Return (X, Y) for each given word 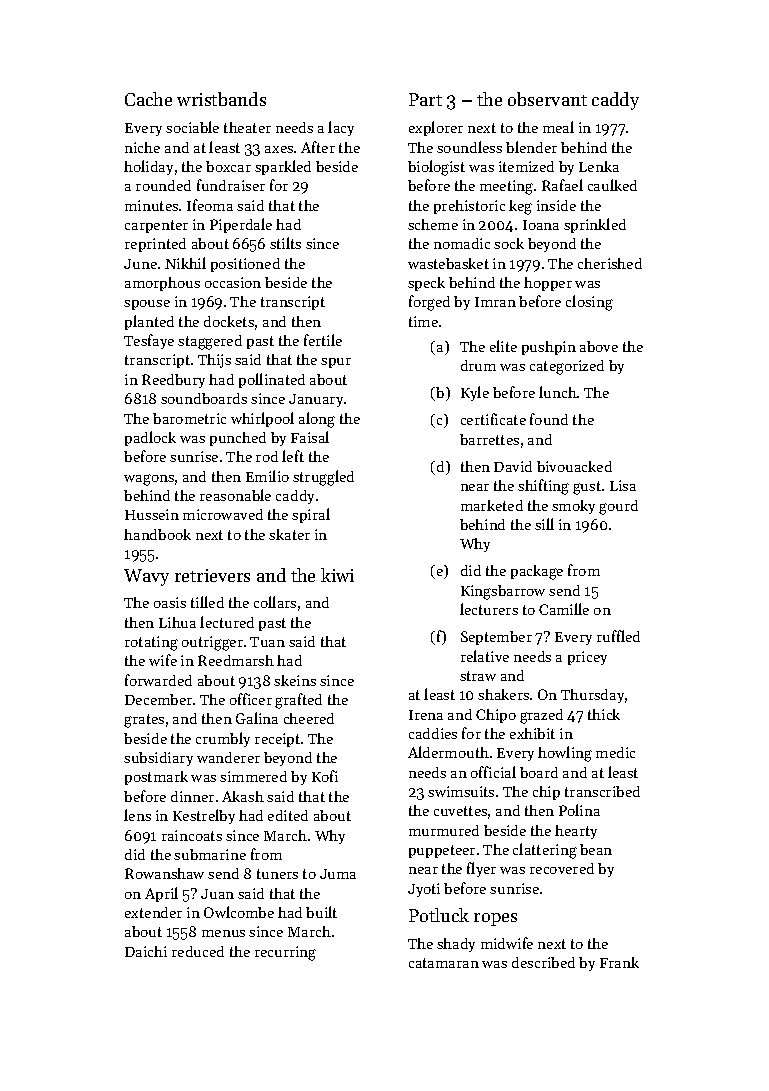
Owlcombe (239, 912)
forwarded (158, 680)
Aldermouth (448, 752)
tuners (277, 874)
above (599, 346)
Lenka (599, 166)
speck (426, 284)
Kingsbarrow (503, 592)
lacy (341, 128)
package (537, 572)
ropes (495, 919)
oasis (170, 602)
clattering (545, 851)
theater (247, 127)
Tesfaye (149, 341)
